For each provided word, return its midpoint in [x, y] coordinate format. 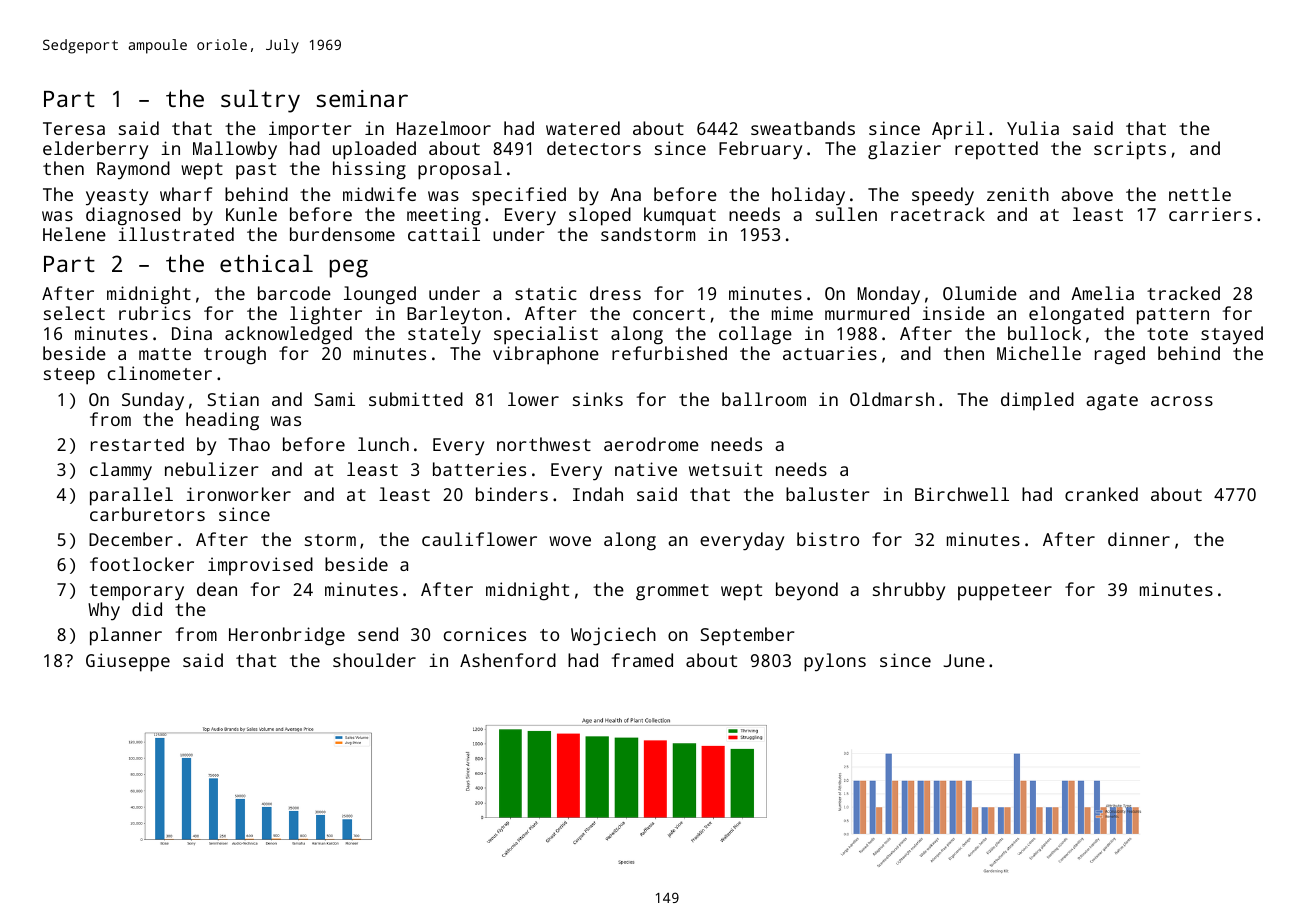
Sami [334, 399]
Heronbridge [287, 636]
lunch [383, 444]
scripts [1130, 150]
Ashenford [508, 660]
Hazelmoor [444, 128]
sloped [600, 216]
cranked [1101, 494]
